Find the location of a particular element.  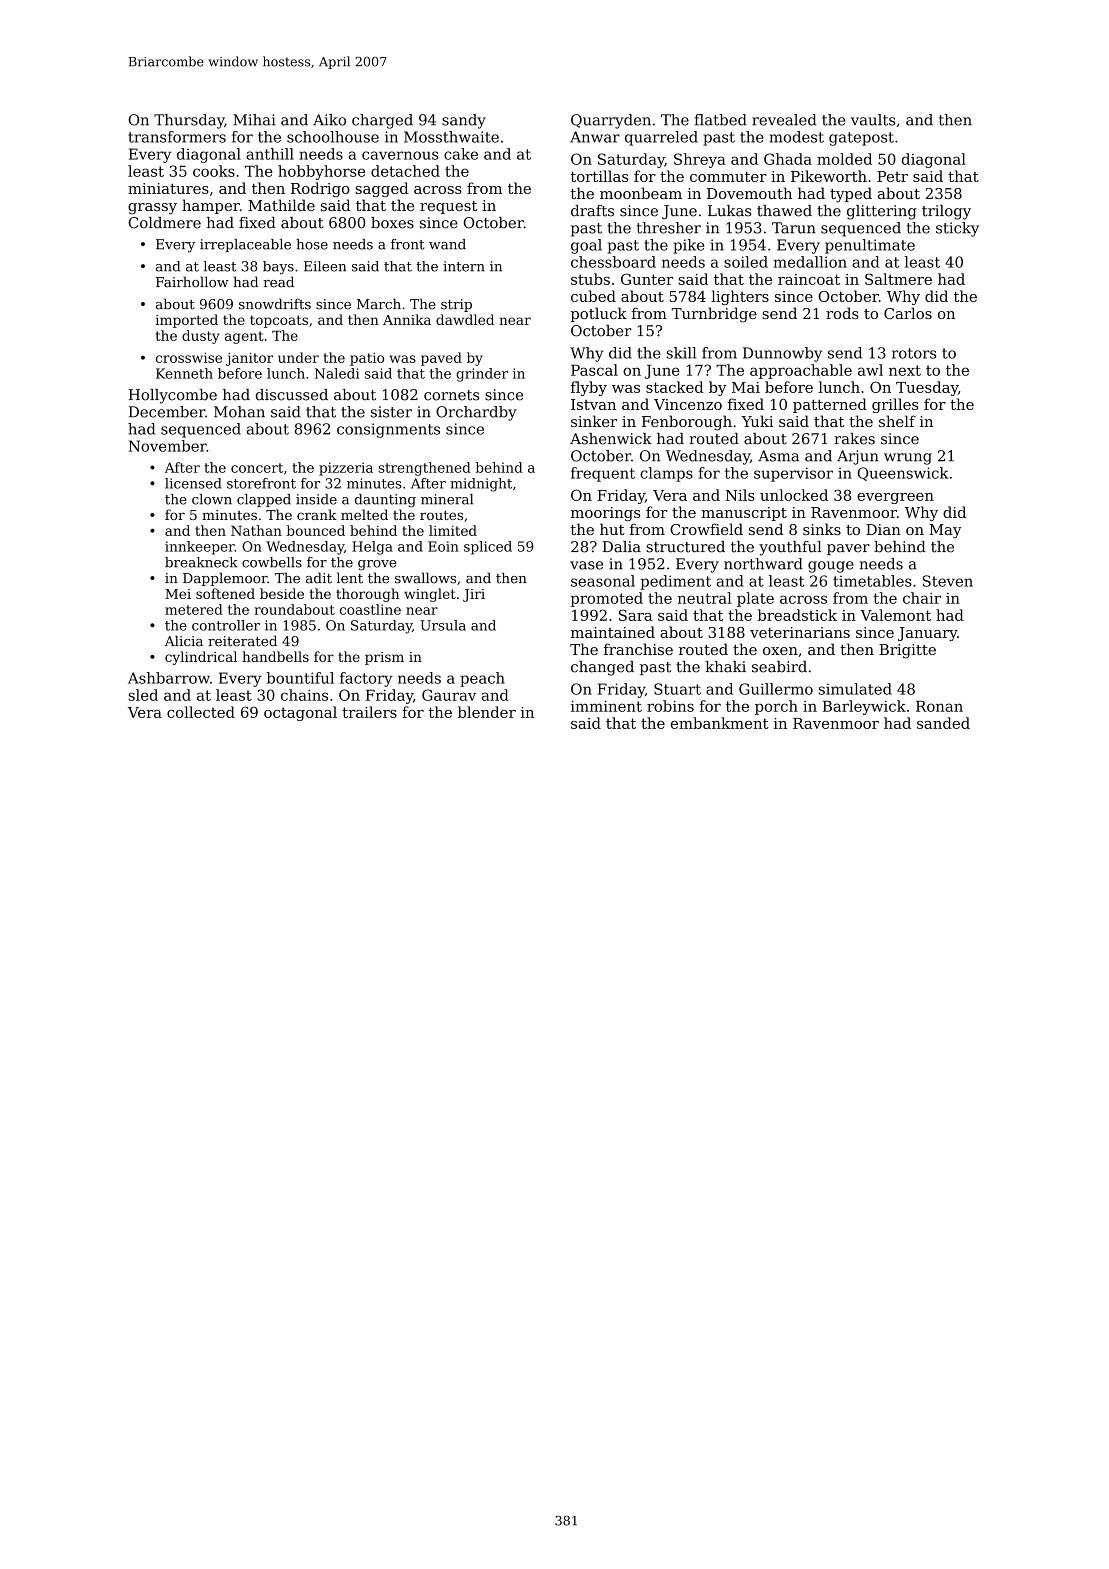

potluck is located at coordinates (599, 314).
